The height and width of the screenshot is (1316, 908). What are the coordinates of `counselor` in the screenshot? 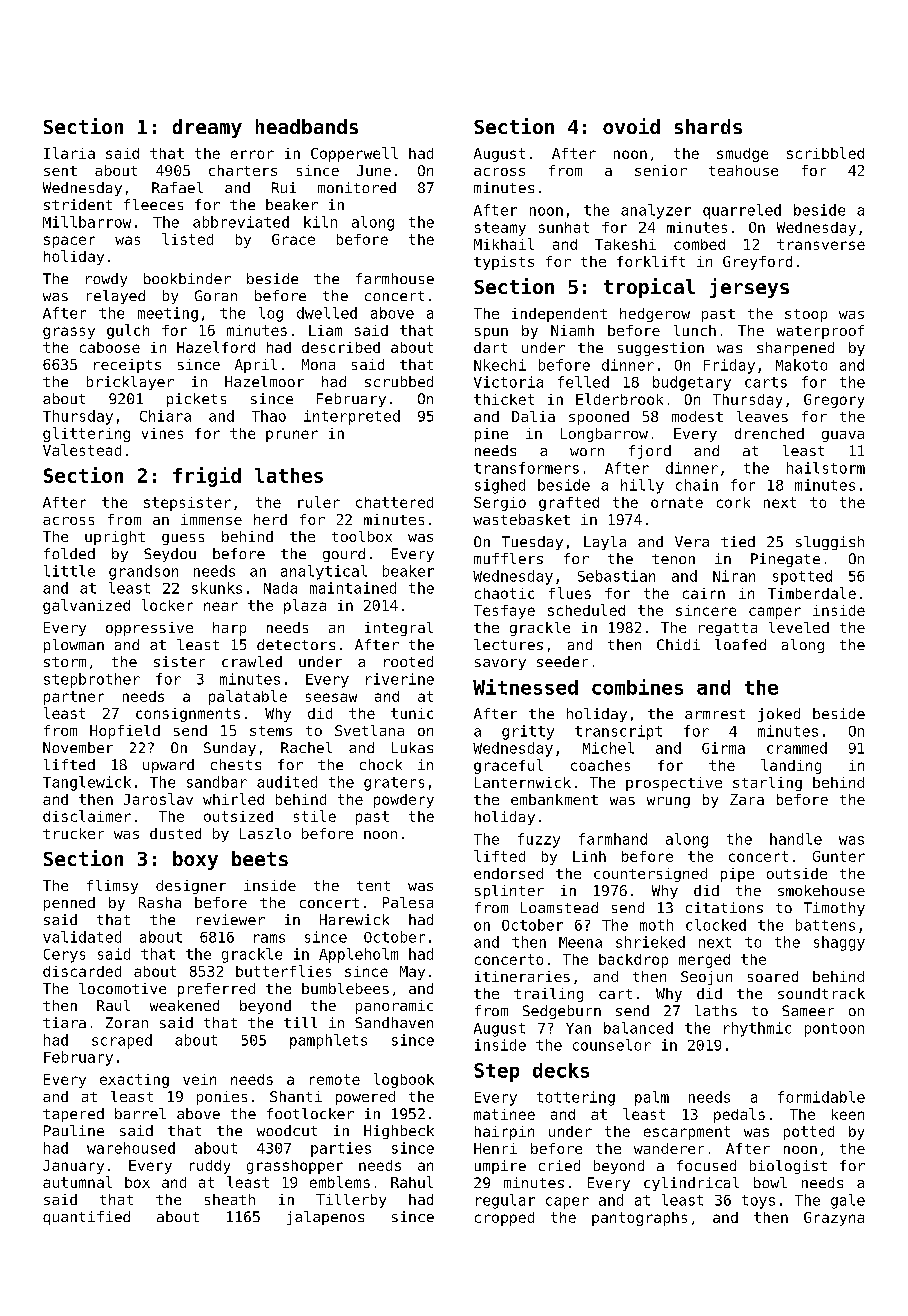 It's located at (612, 1045).
